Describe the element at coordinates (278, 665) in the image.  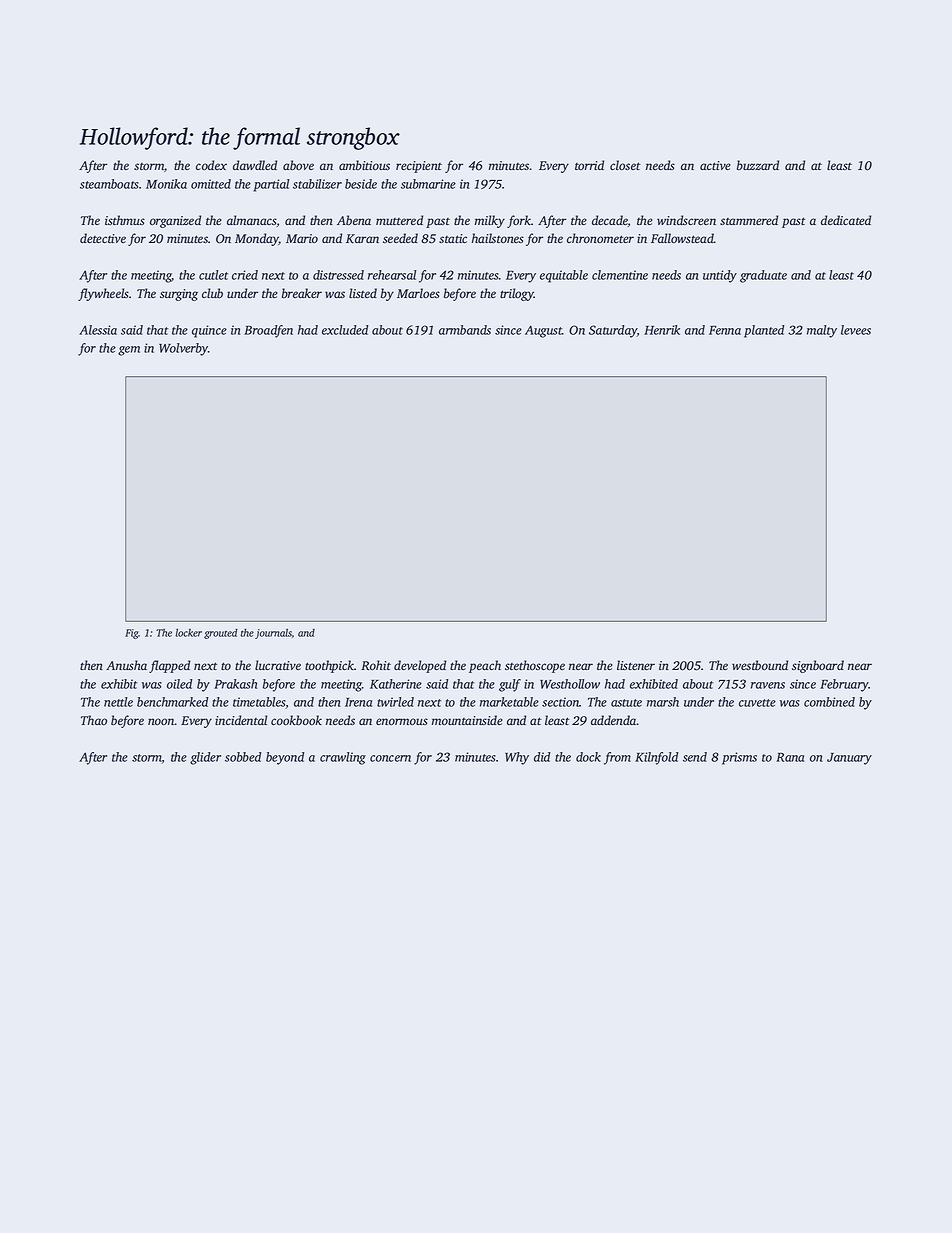
I see `lucrative` at that location.
